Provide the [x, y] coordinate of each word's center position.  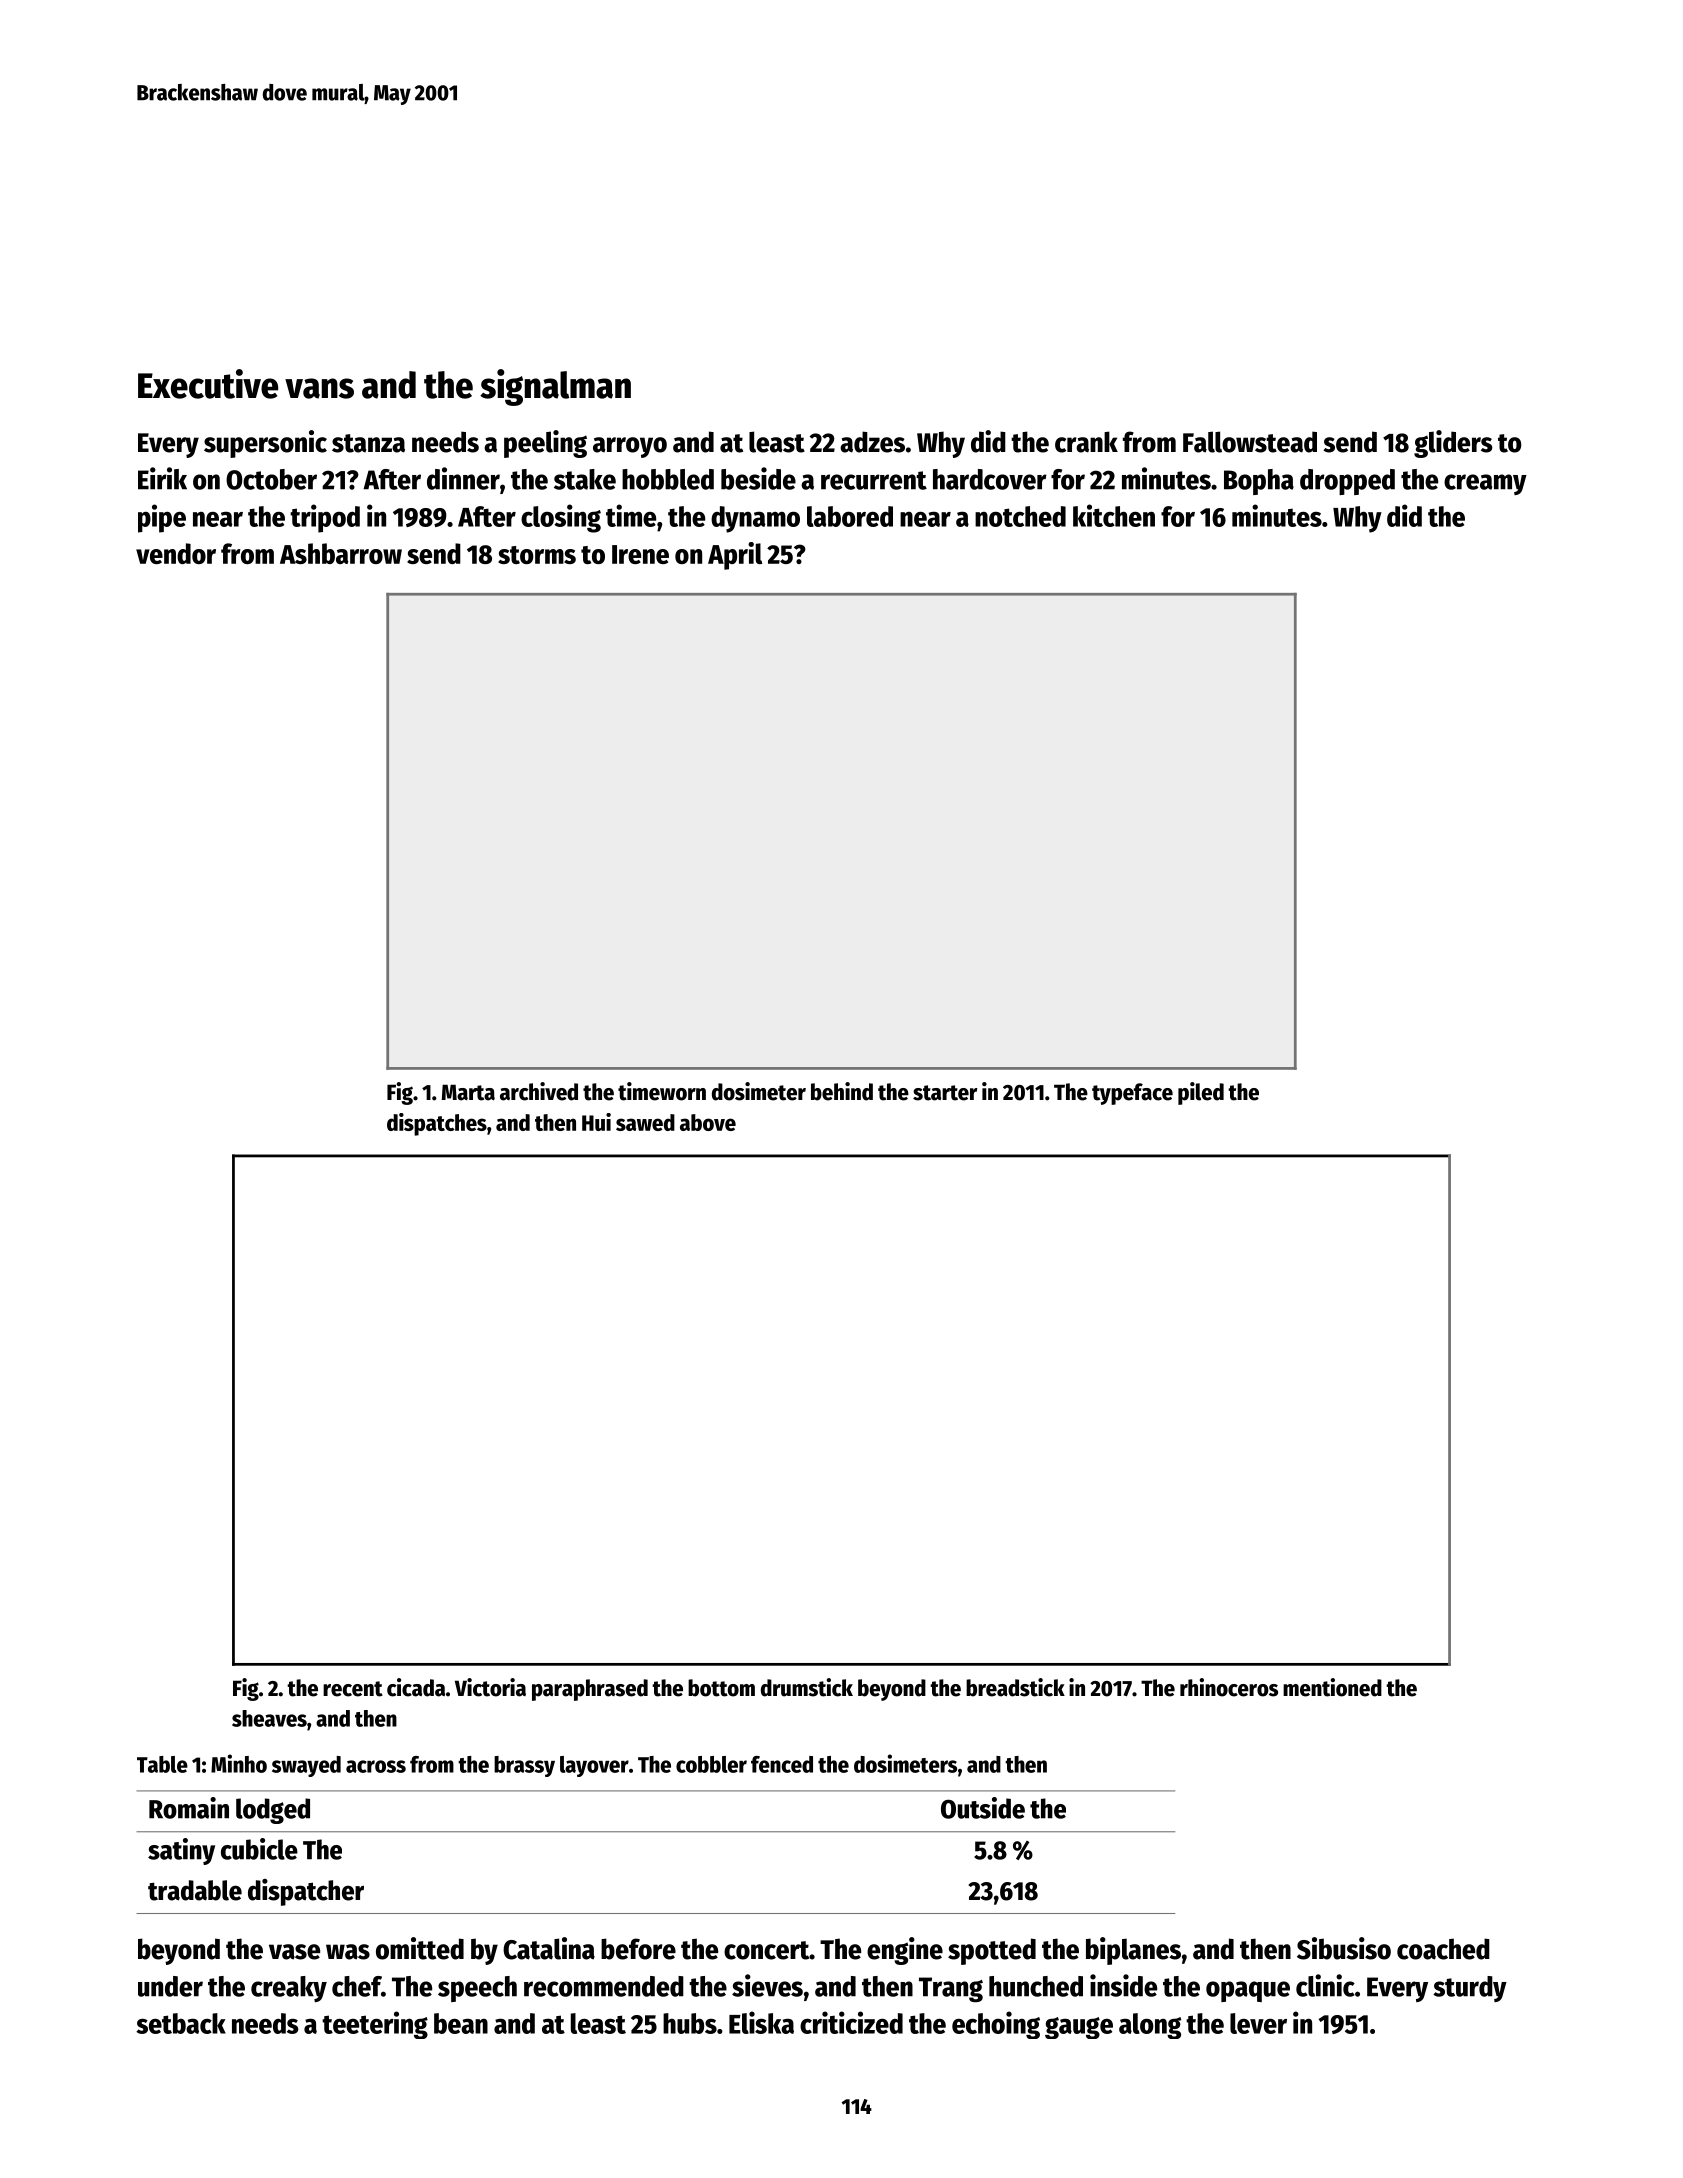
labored [850, 516]
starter [945, 1093]
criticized [851, 2022]
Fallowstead [1250, 442]
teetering [375, 2025]
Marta [468, 1092]
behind [842, 1091]
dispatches [437, 1124]
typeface [1132, 1094]
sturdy [1470, 1989]
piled [1201, 1093]
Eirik [162, 478]
